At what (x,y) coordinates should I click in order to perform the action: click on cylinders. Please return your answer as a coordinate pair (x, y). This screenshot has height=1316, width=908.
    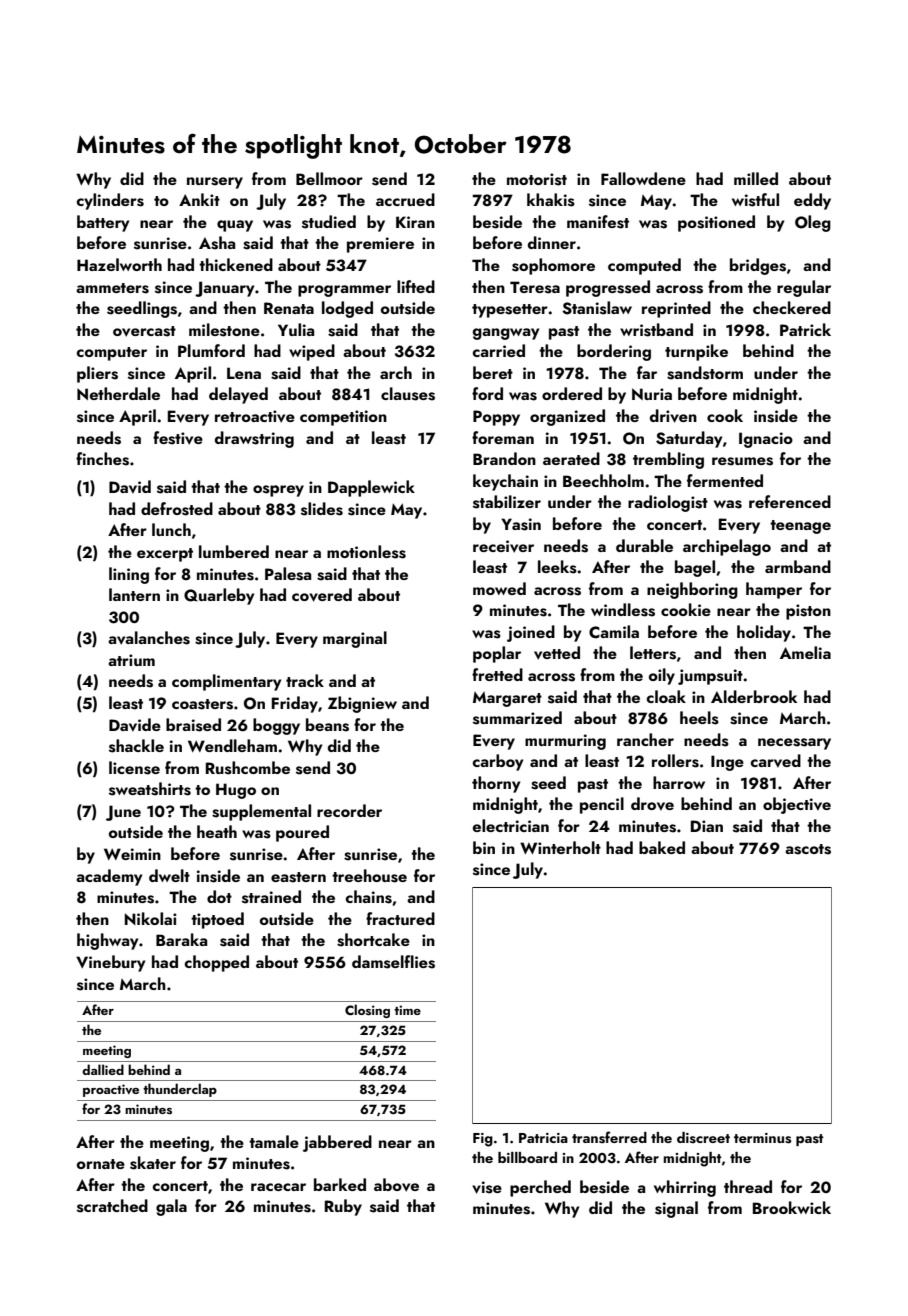
    Looking at the image, I should click on (110, 201).
